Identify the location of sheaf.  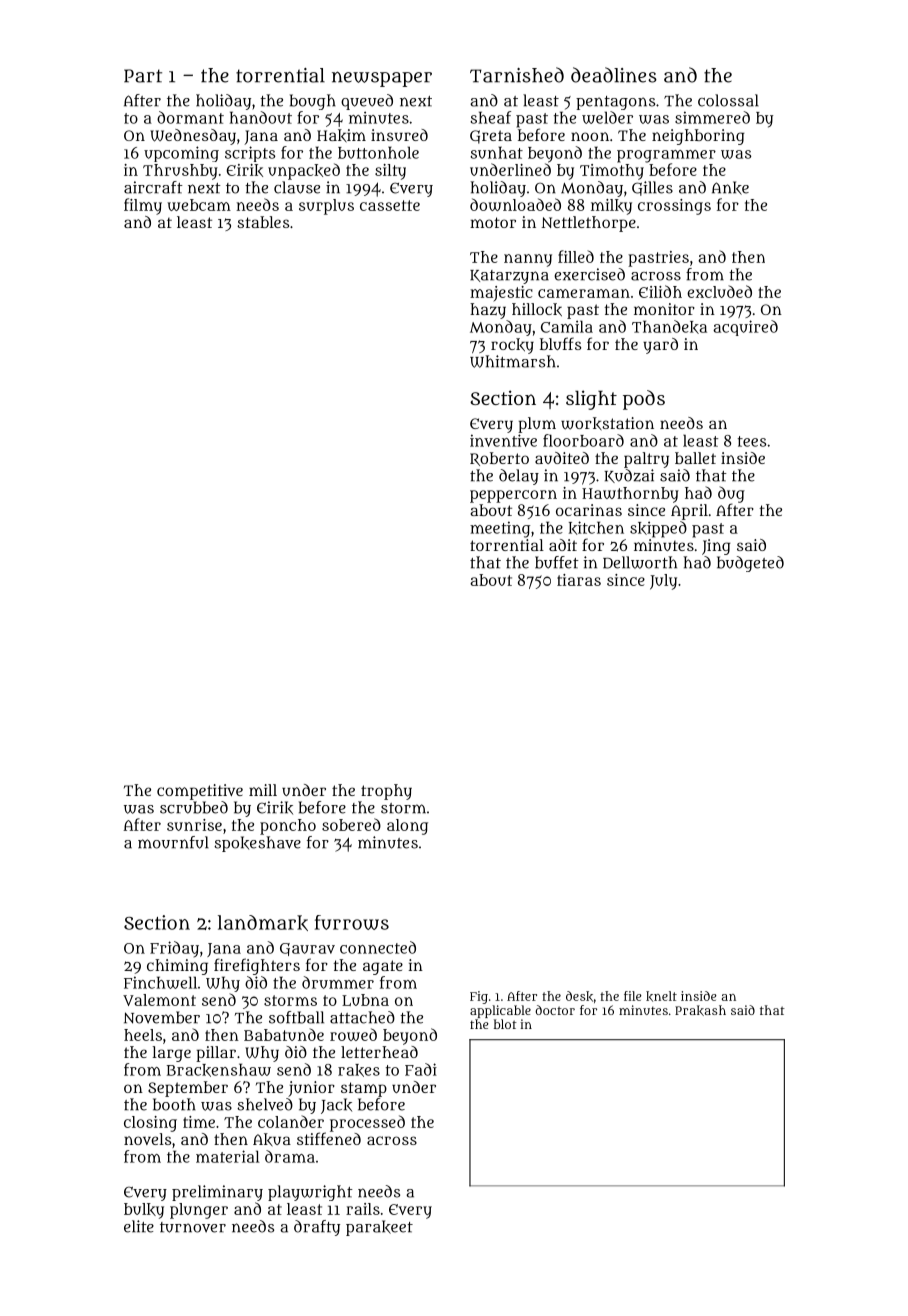
(490, 117).
